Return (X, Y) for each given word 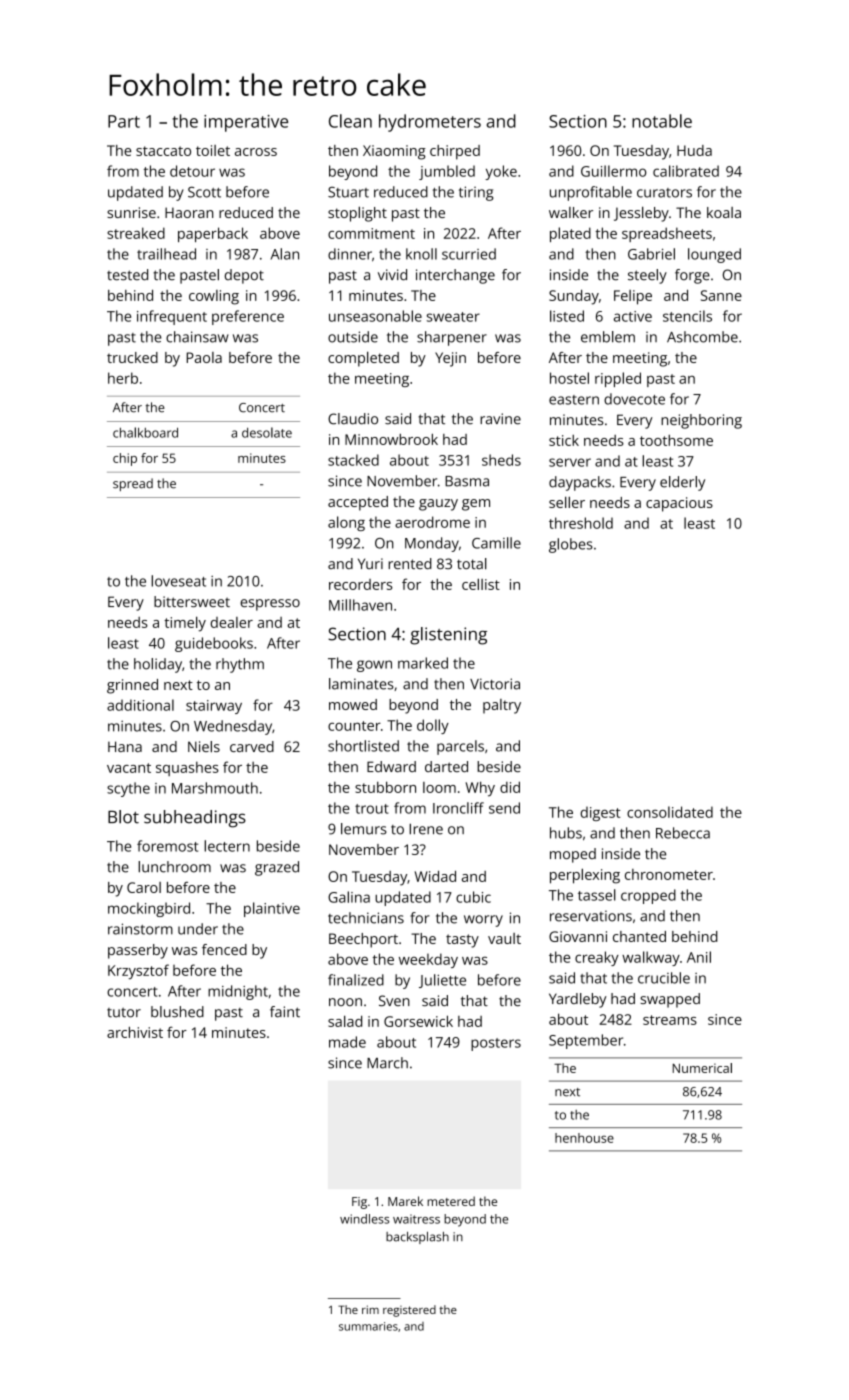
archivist (135, 1032)
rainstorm (140, 929)
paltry (502, 706)
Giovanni (578, 936)
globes (571, 545)
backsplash (417, 1238)
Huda (694, 150)
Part (124, 121)
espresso (270, 605)
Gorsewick (418, 1021)
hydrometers (430, 123)
